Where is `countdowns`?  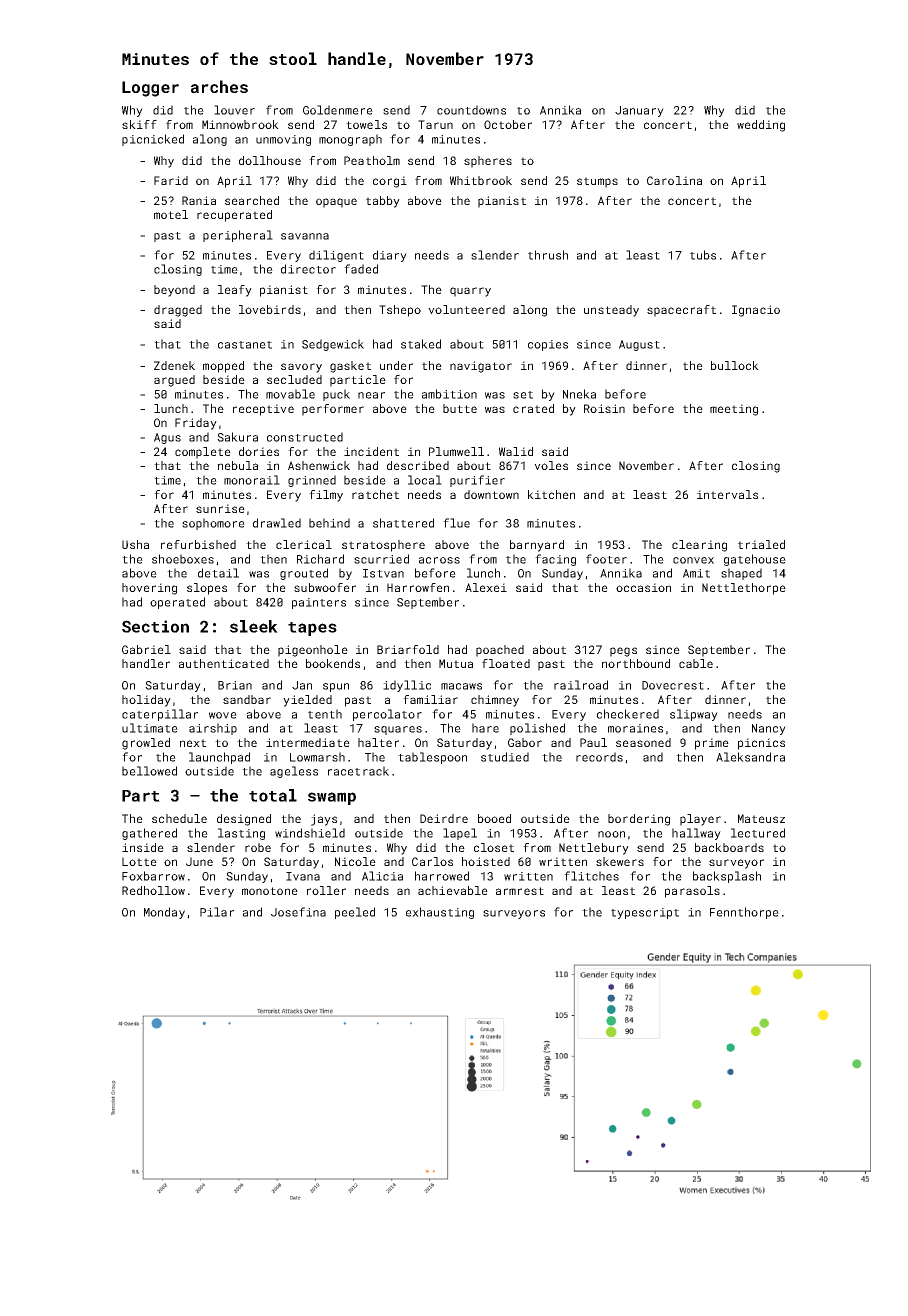
countdowns is located at coordinates (471, 110).
